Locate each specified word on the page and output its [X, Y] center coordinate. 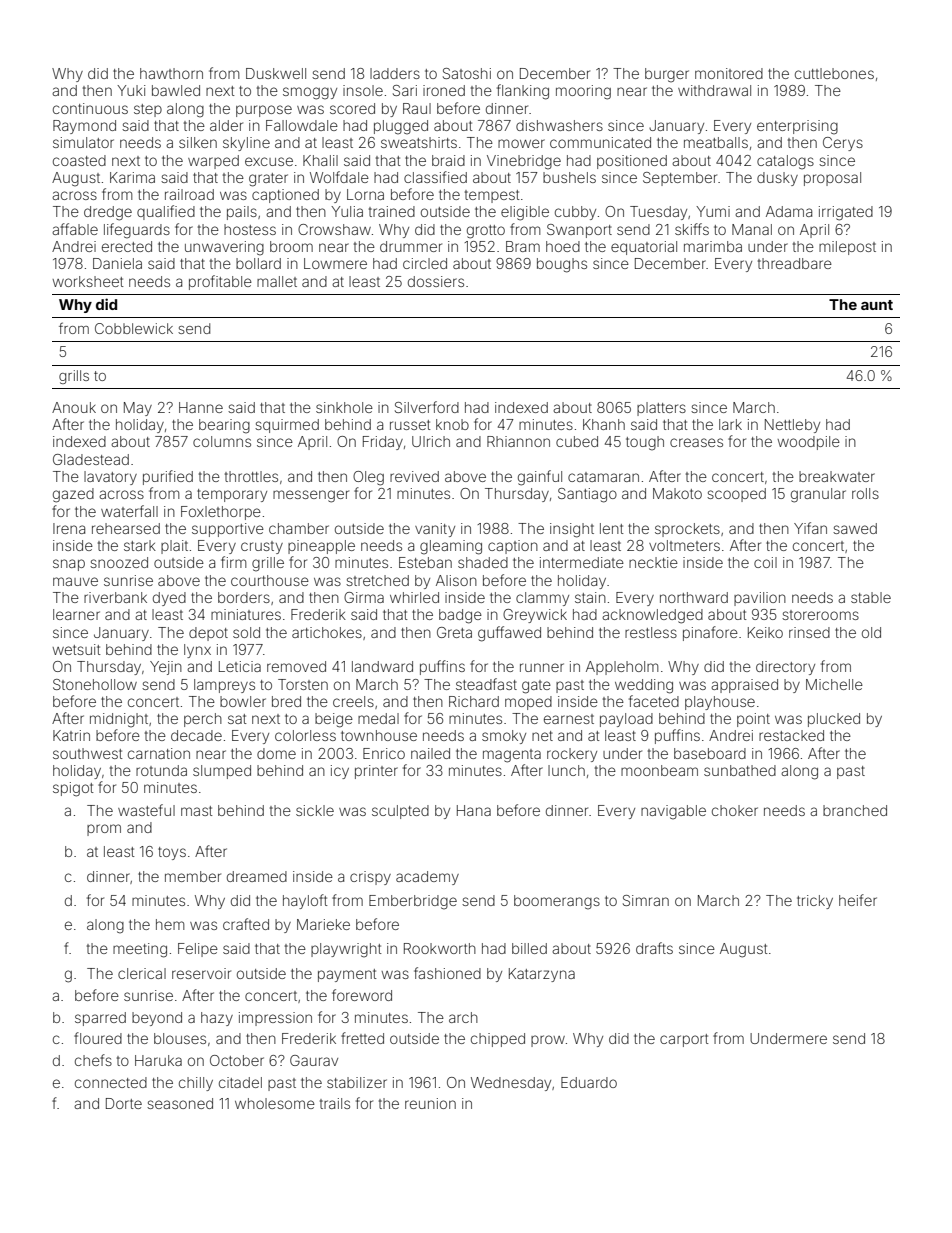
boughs [562, 265]
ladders [395, 73]
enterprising [797, 127]
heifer [858, 900]
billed [529, 948]
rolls [865, 493]
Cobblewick [134, 328]
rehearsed [126, 528]
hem [170, 924]
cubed [577, 441]
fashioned [447, 973]
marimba [713, 246]
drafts [654, 948]
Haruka [158, 1060]
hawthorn [171, 73]
